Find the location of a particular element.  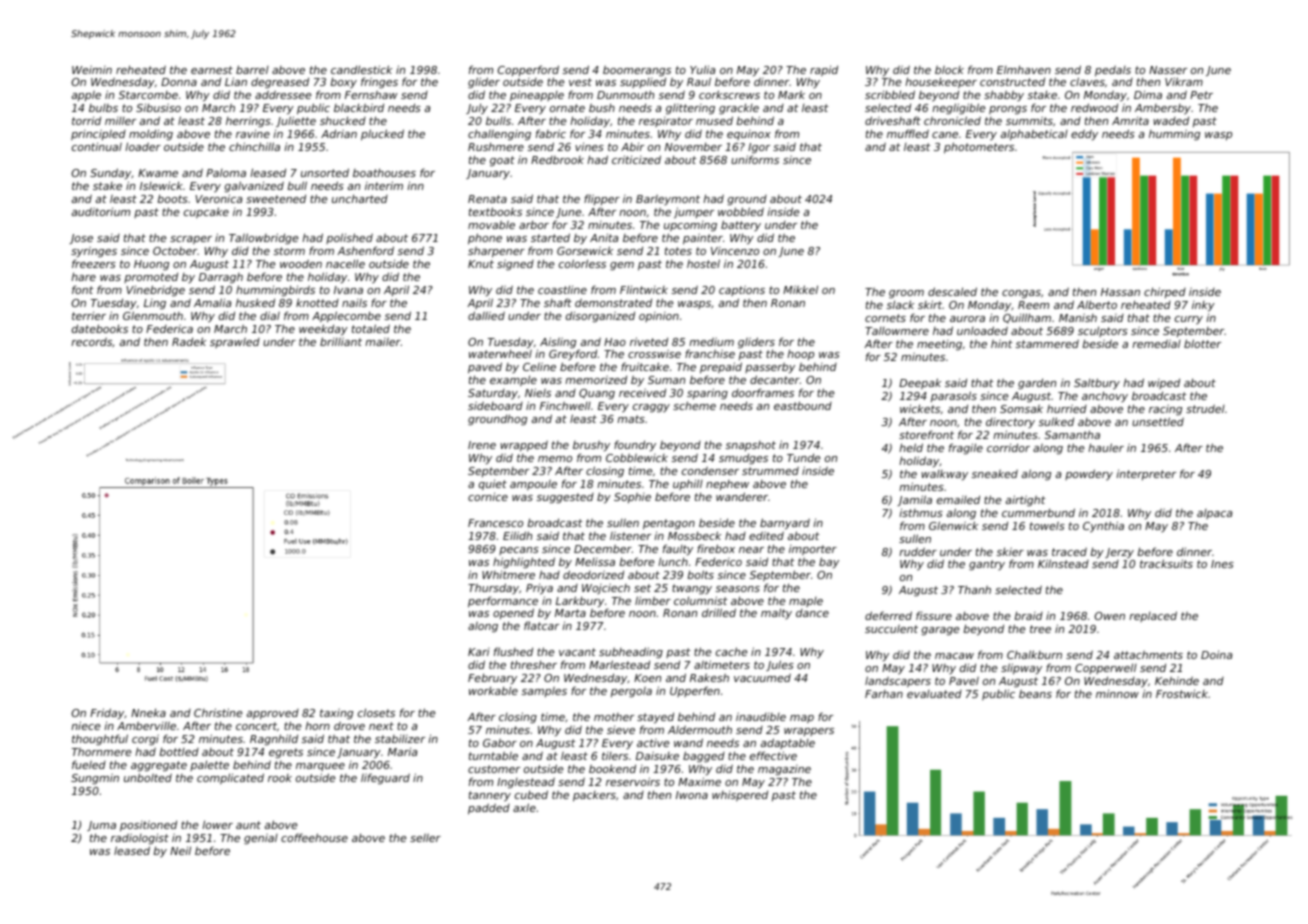

pedals is located at coordinates (1113, 71).
